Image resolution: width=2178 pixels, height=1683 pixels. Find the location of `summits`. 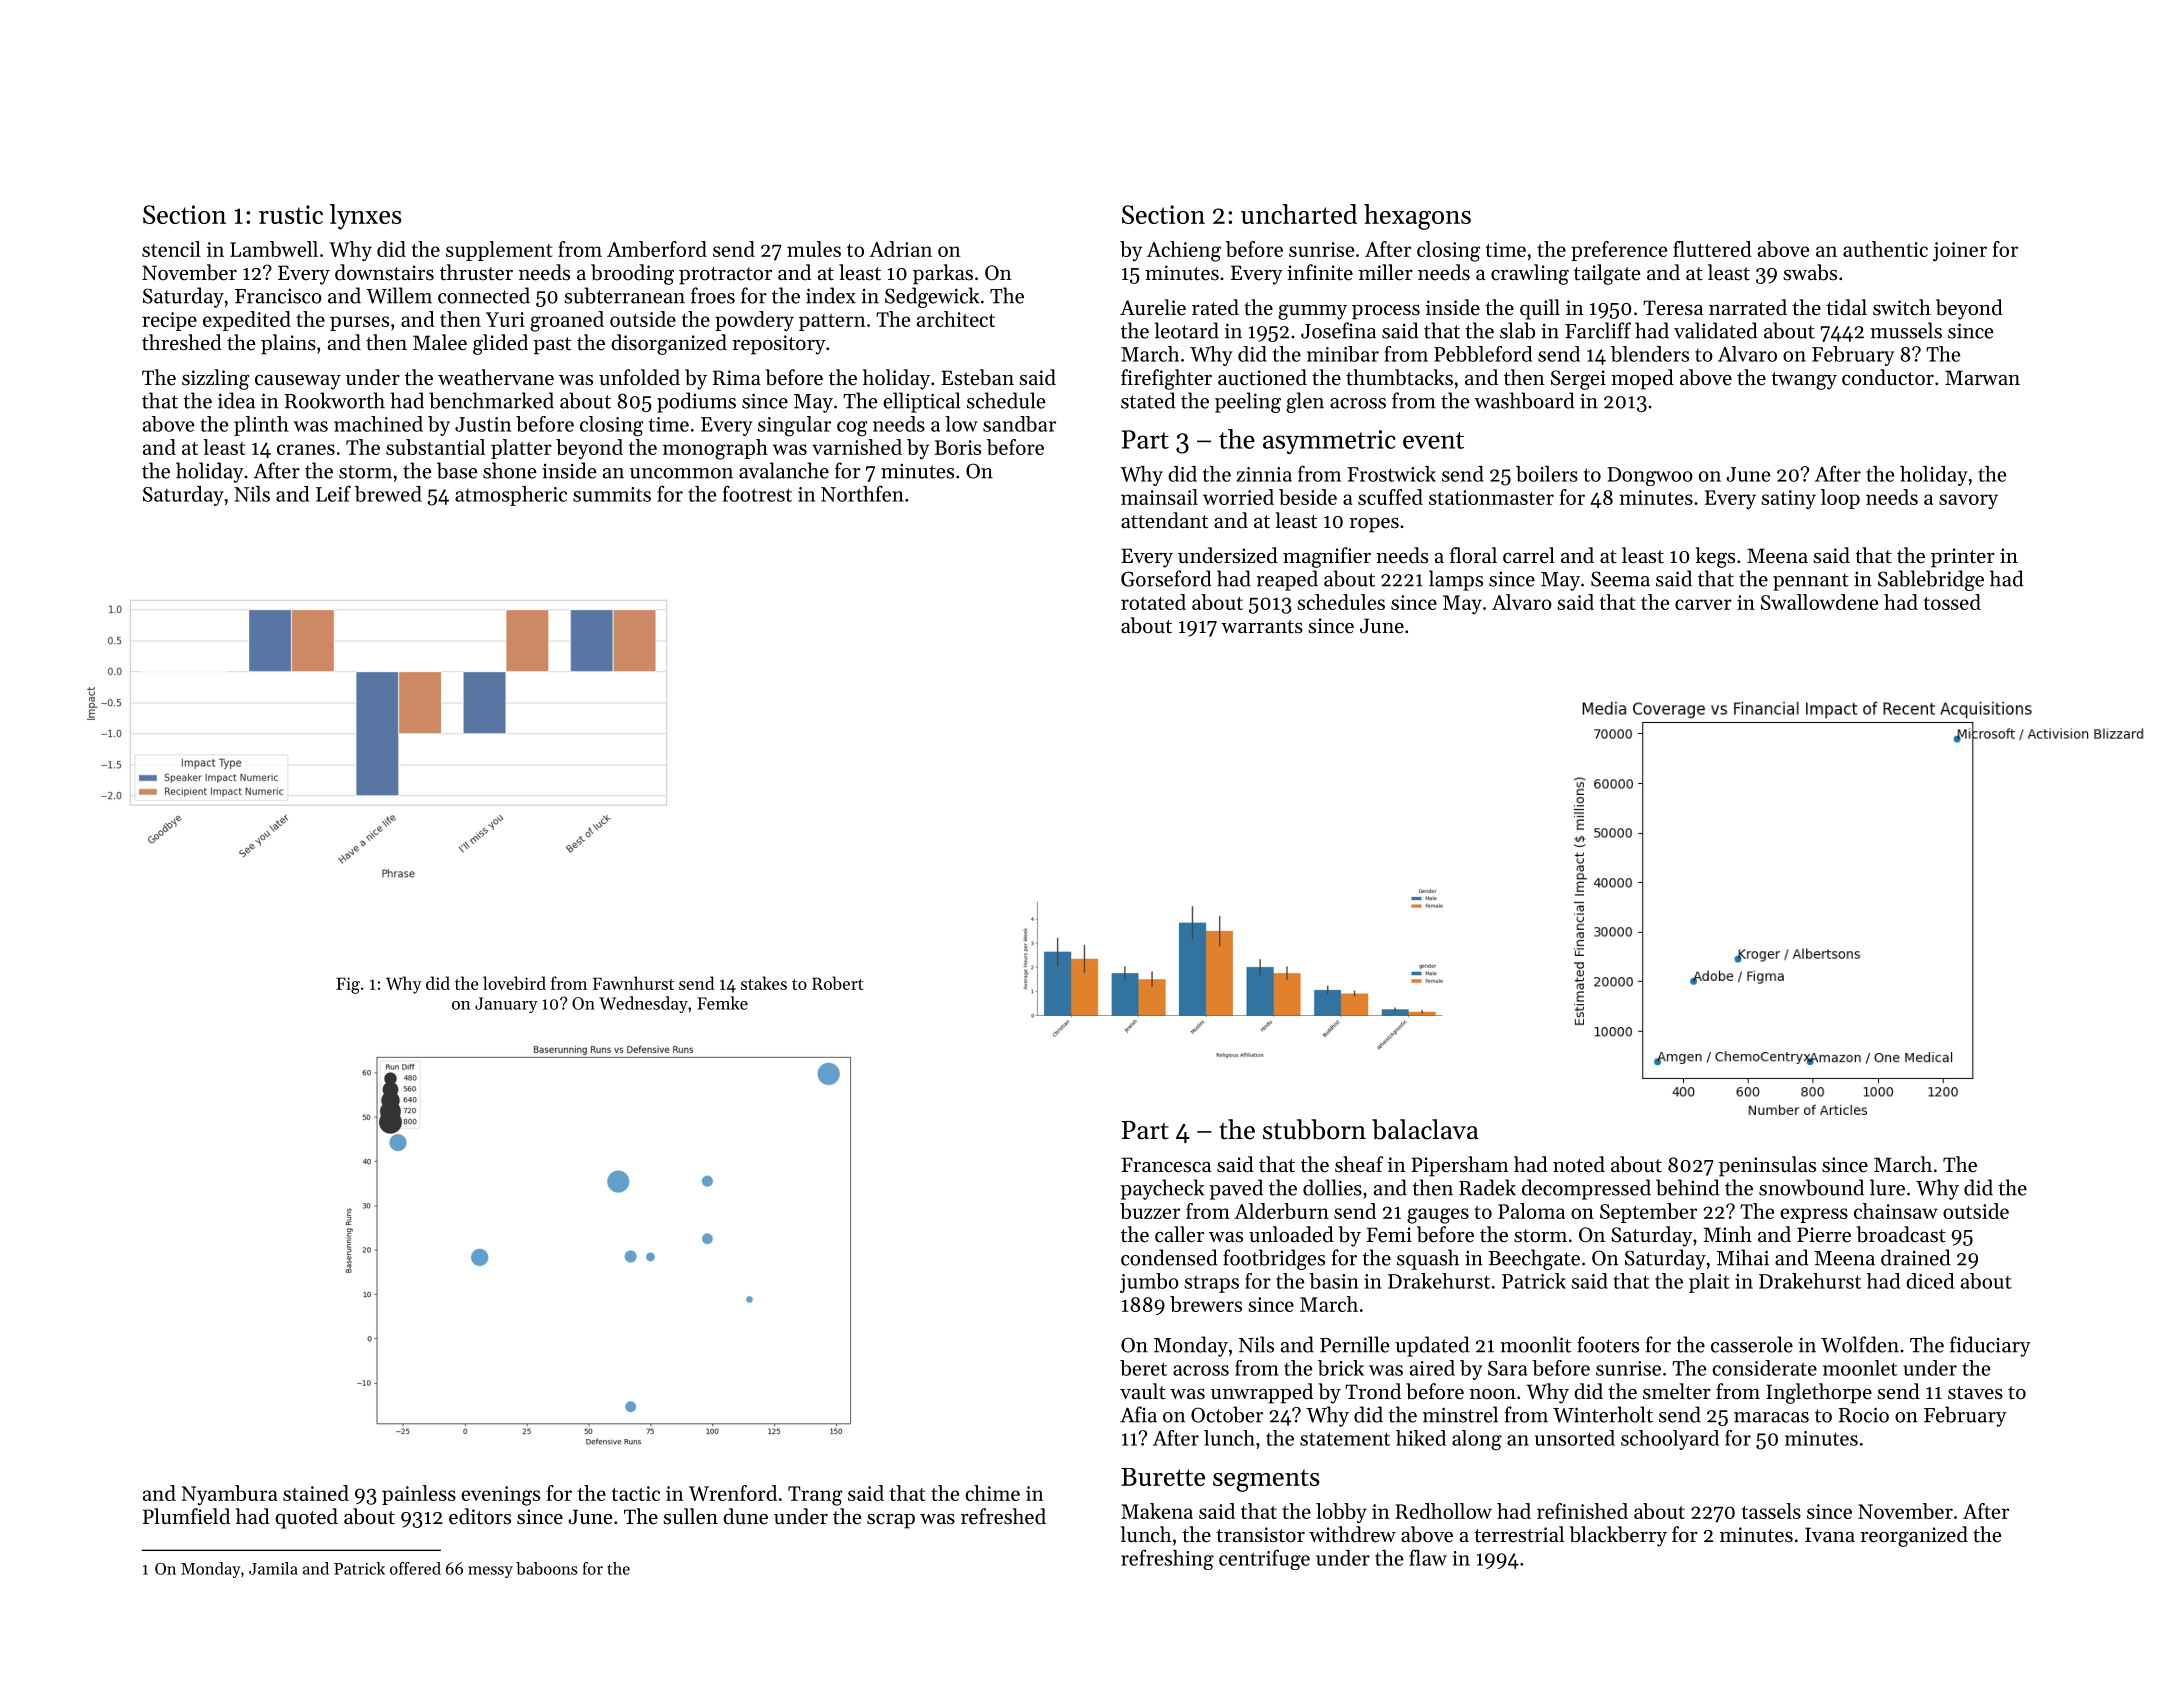

summits is located at coordinates (612, 494).
